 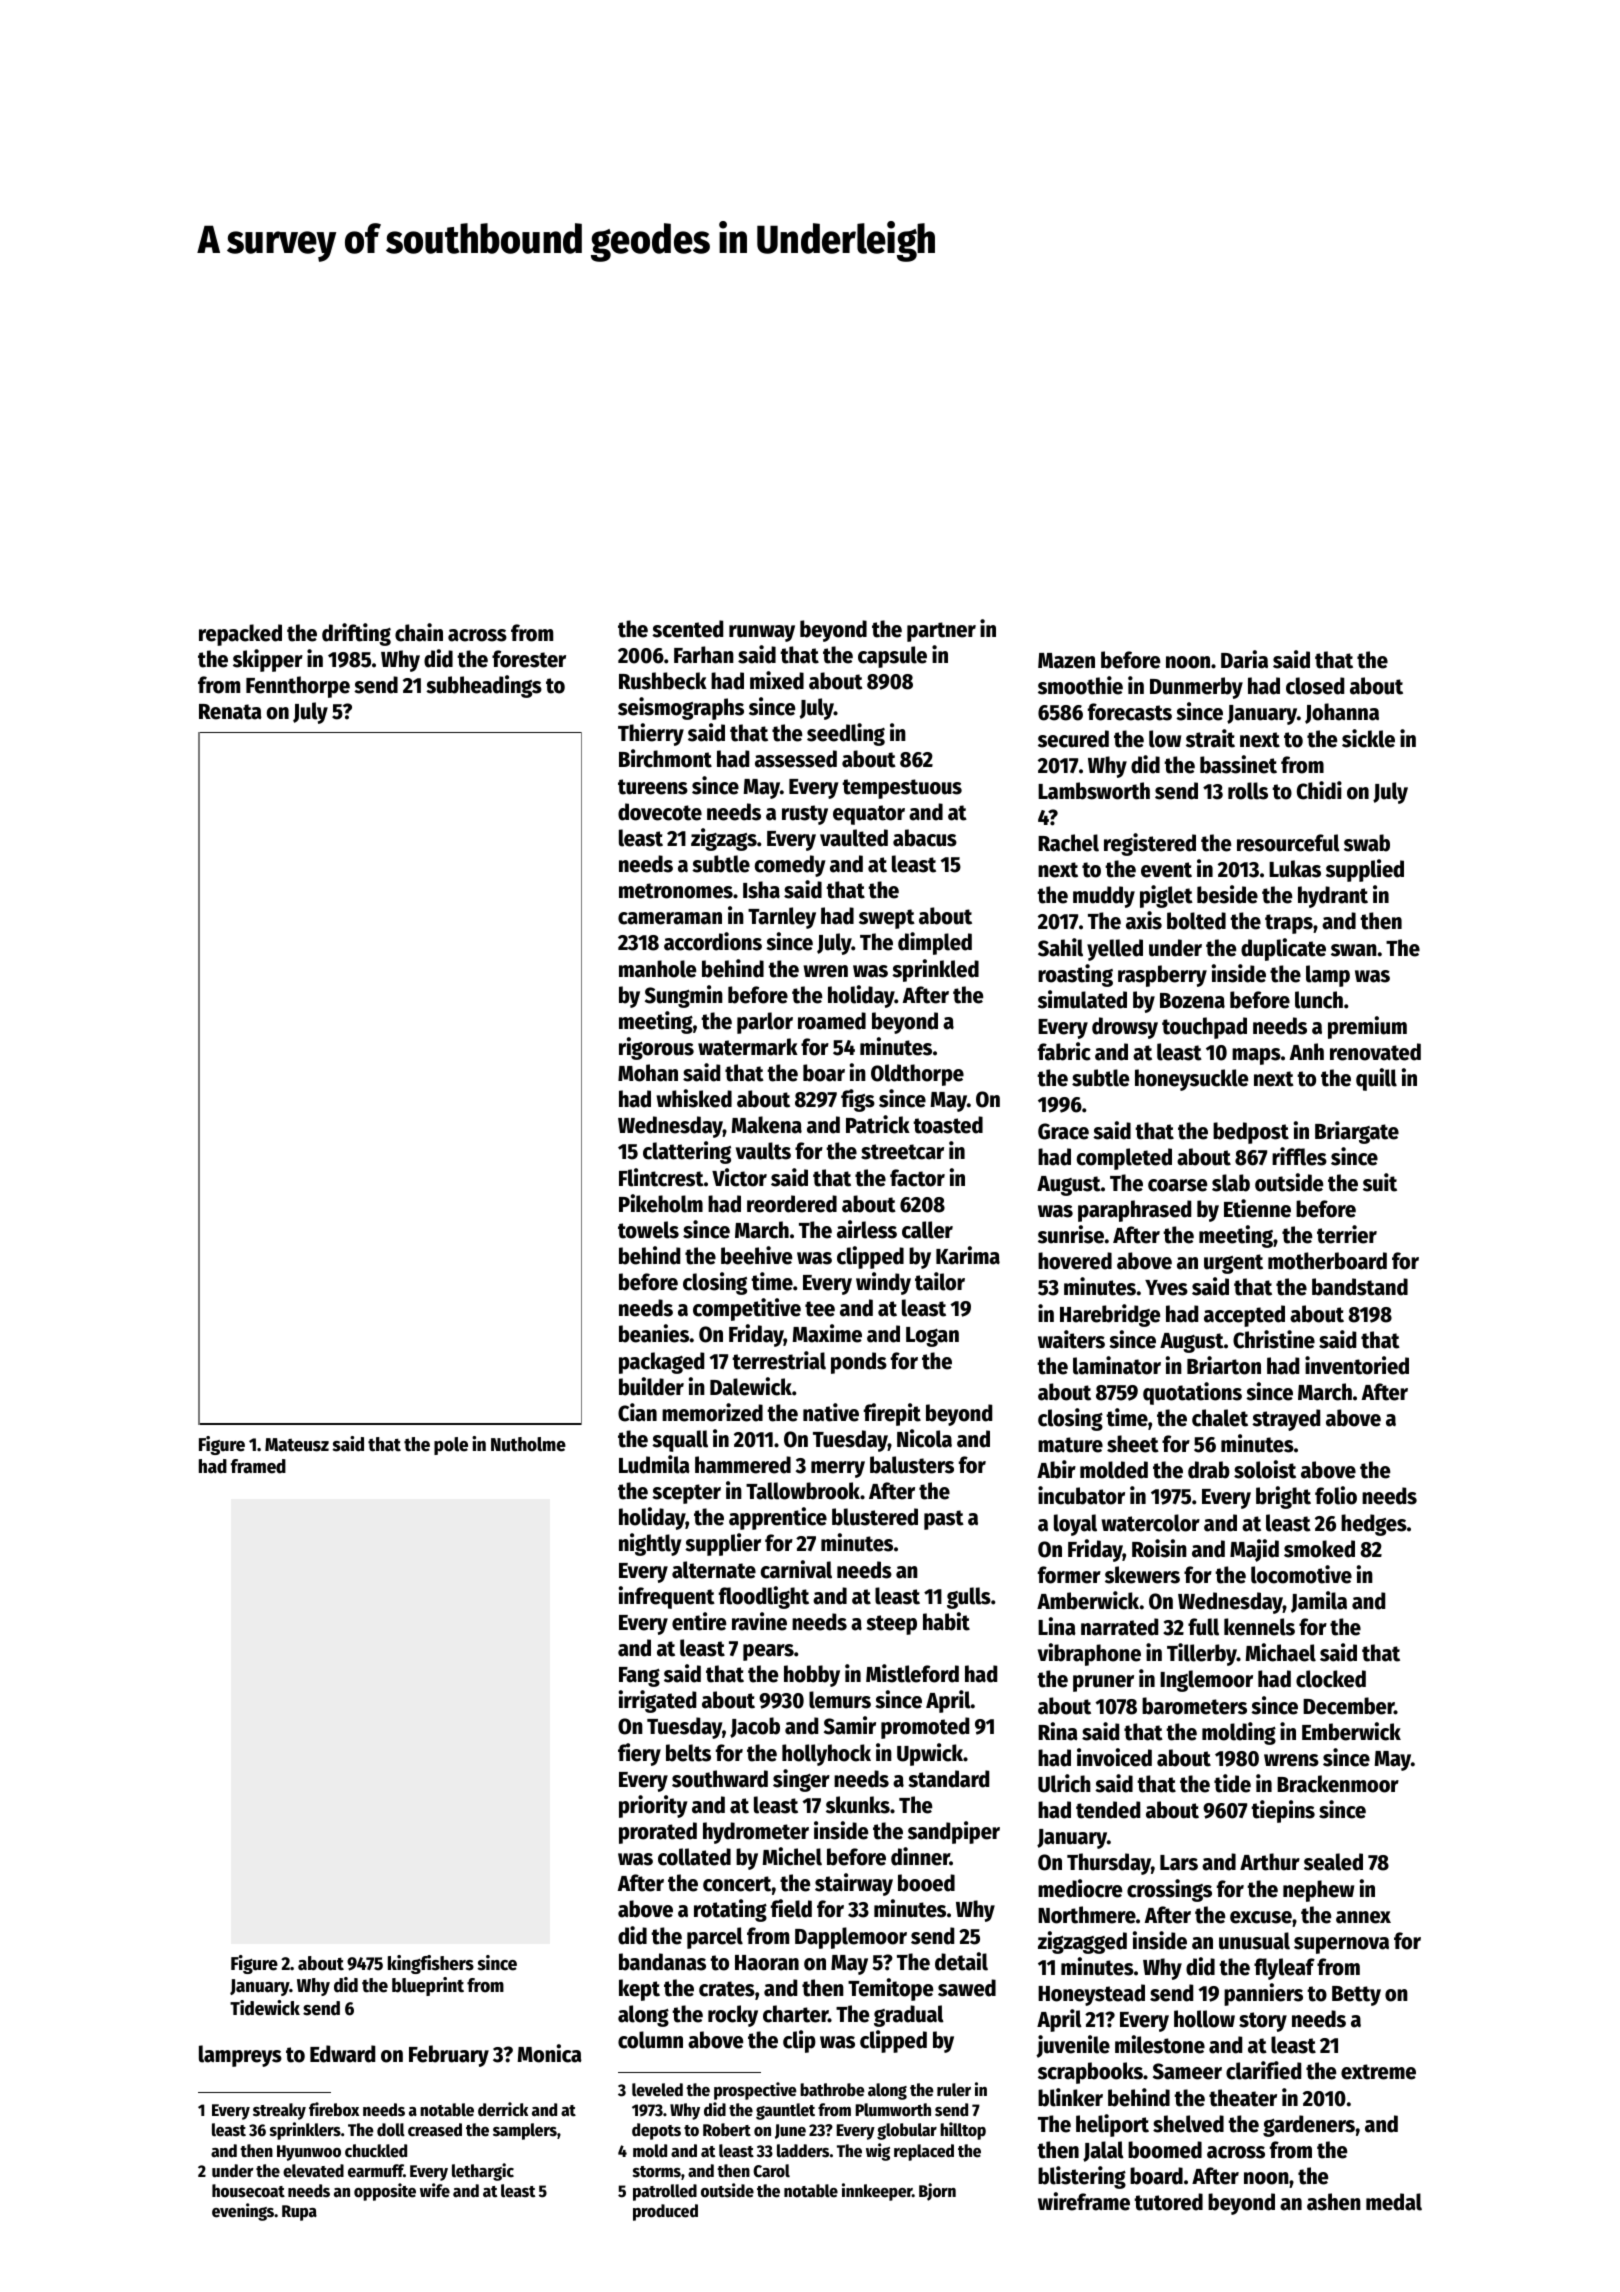 What do you see at coordinates (1251, 1133) in the document?
I see `bedpost` at bounding box center [1251, 1133].
